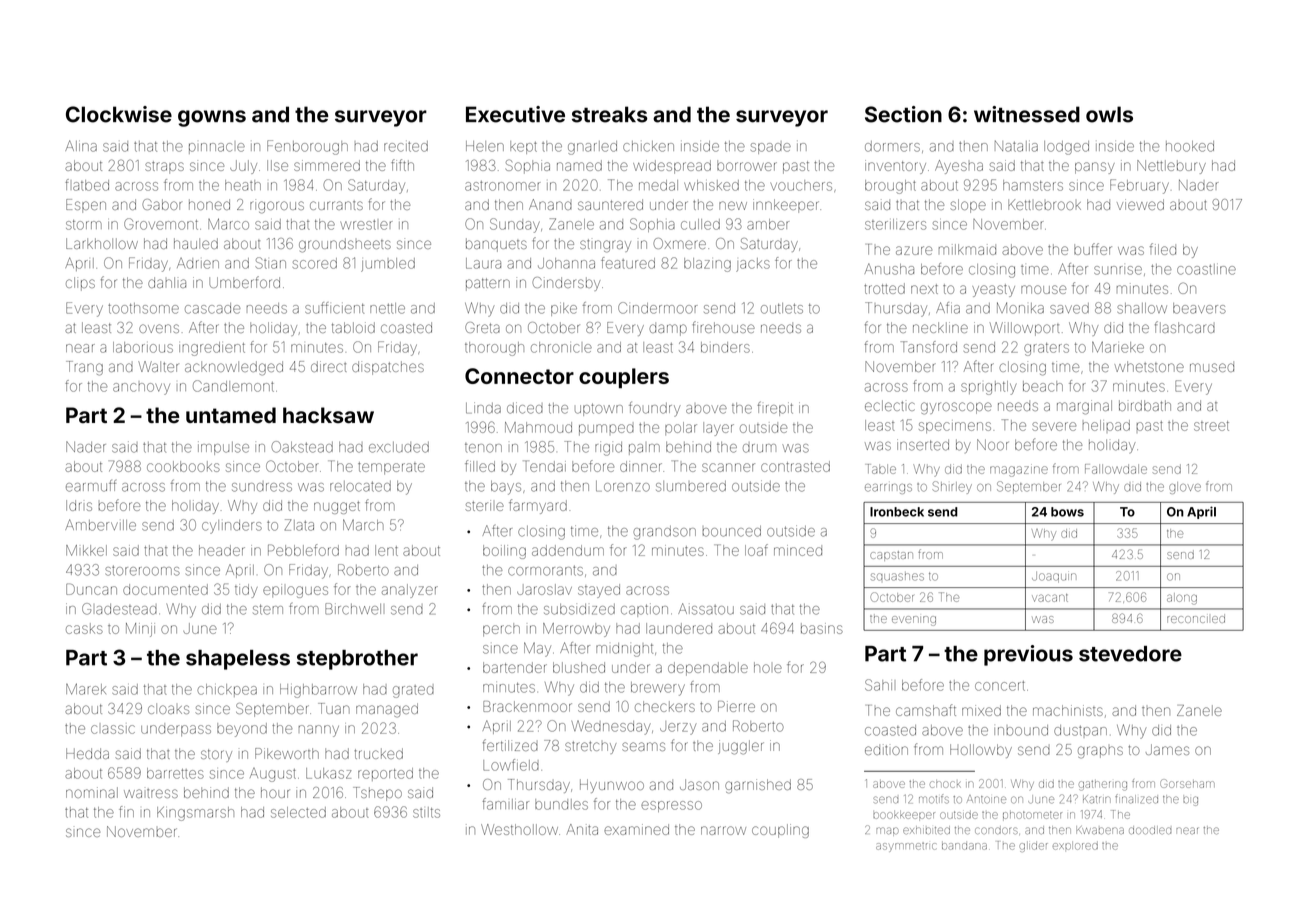 Image resolution: width=1308 pixels, height=924 pixels. What do you see at coordinates (119, 114) in the page?
I see `Clockwise` at bounding box center [119, 114].
